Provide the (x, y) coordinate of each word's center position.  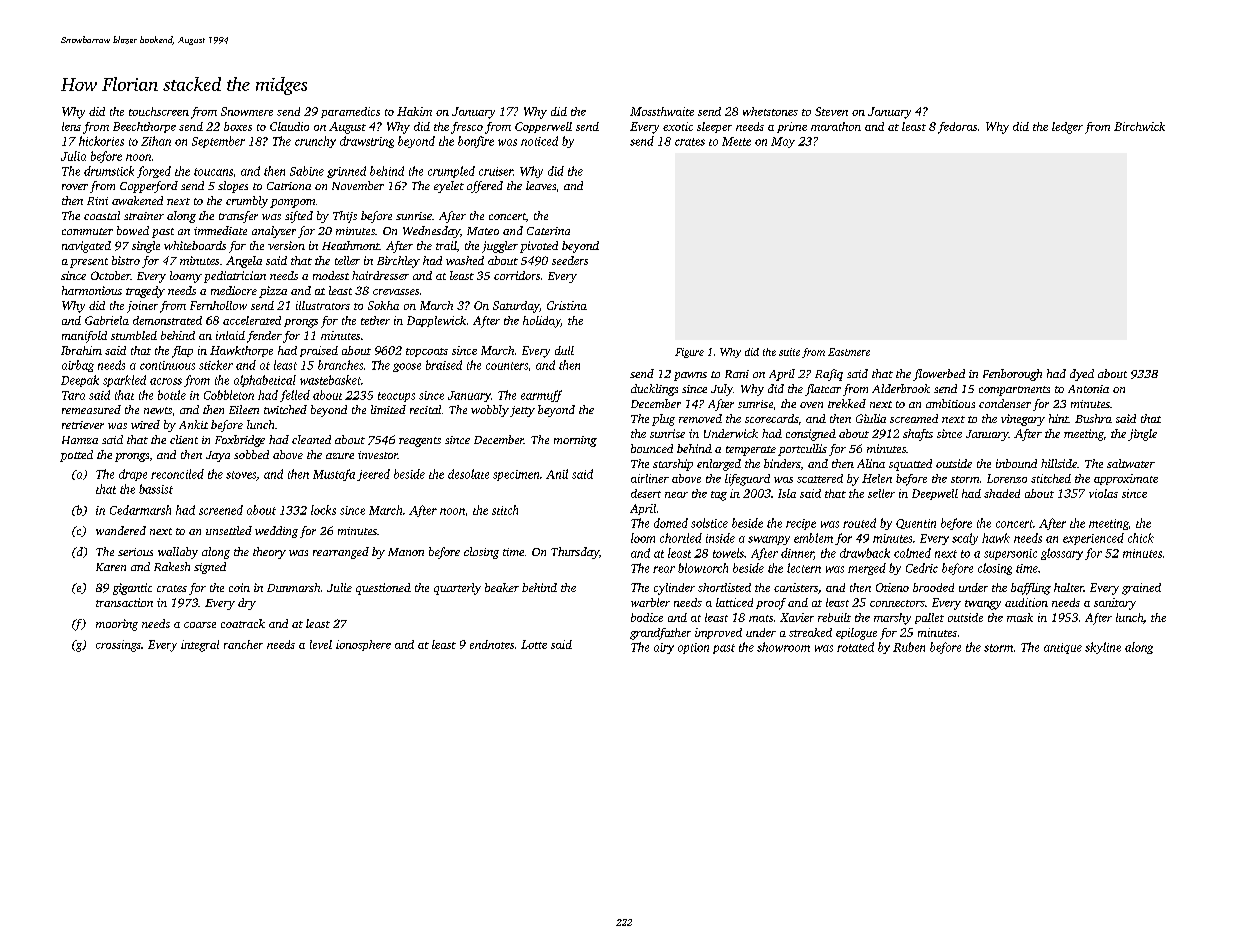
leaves (541, 185)
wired (145, 424)
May (783, 142)
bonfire (476, 142)
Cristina (567, 305)
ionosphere (363, 645)
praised (319, 351)
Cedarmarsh (140, 510)
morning (575, 441)
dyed (1082, 375)
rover (75, 187)
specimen (516, 475)
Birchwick (1139, 126)
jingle (1142, 435)
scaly (965, 539)
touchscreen (159, 111)
